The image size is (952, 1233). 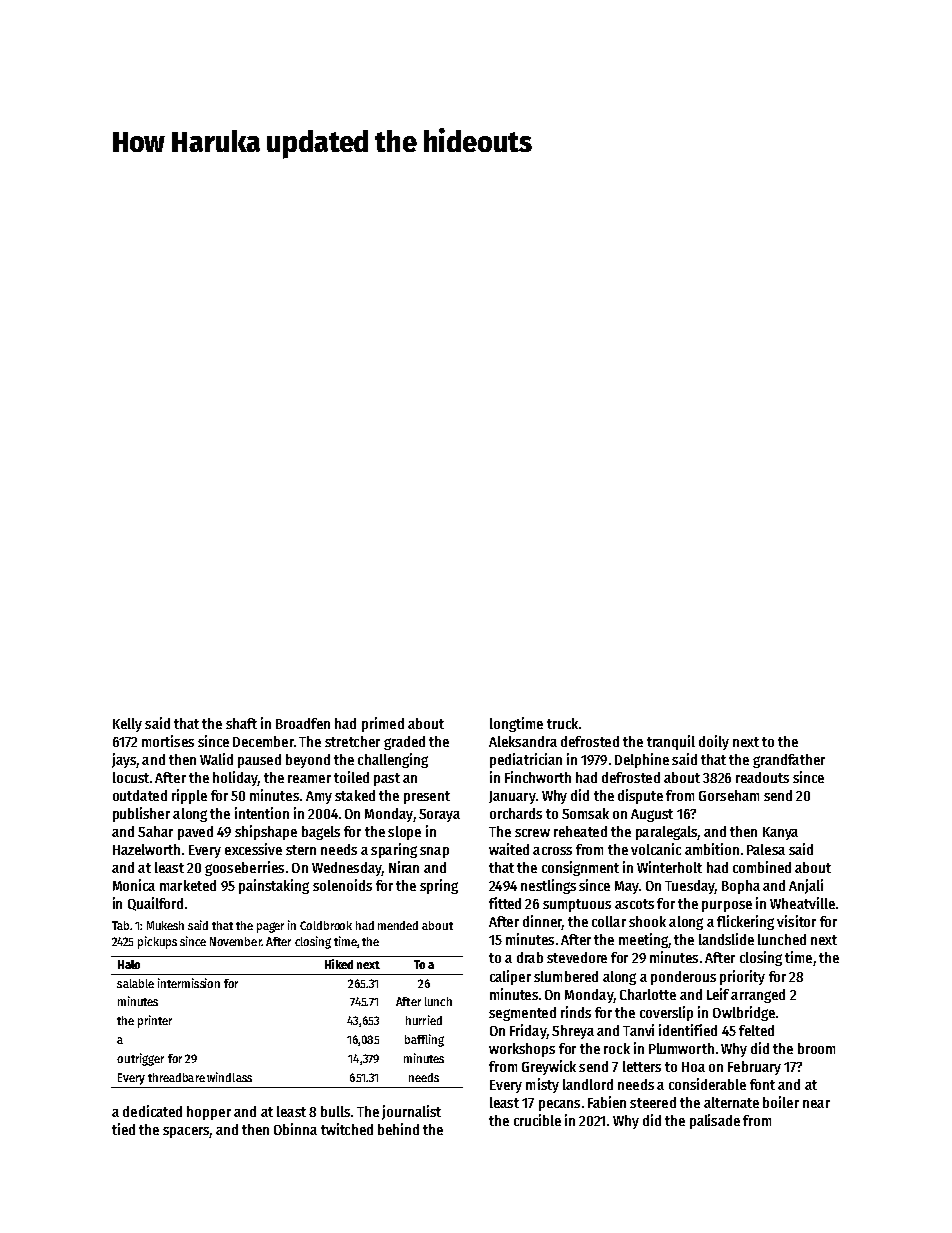 I want to click on locust, so click(x=131, y=777).
